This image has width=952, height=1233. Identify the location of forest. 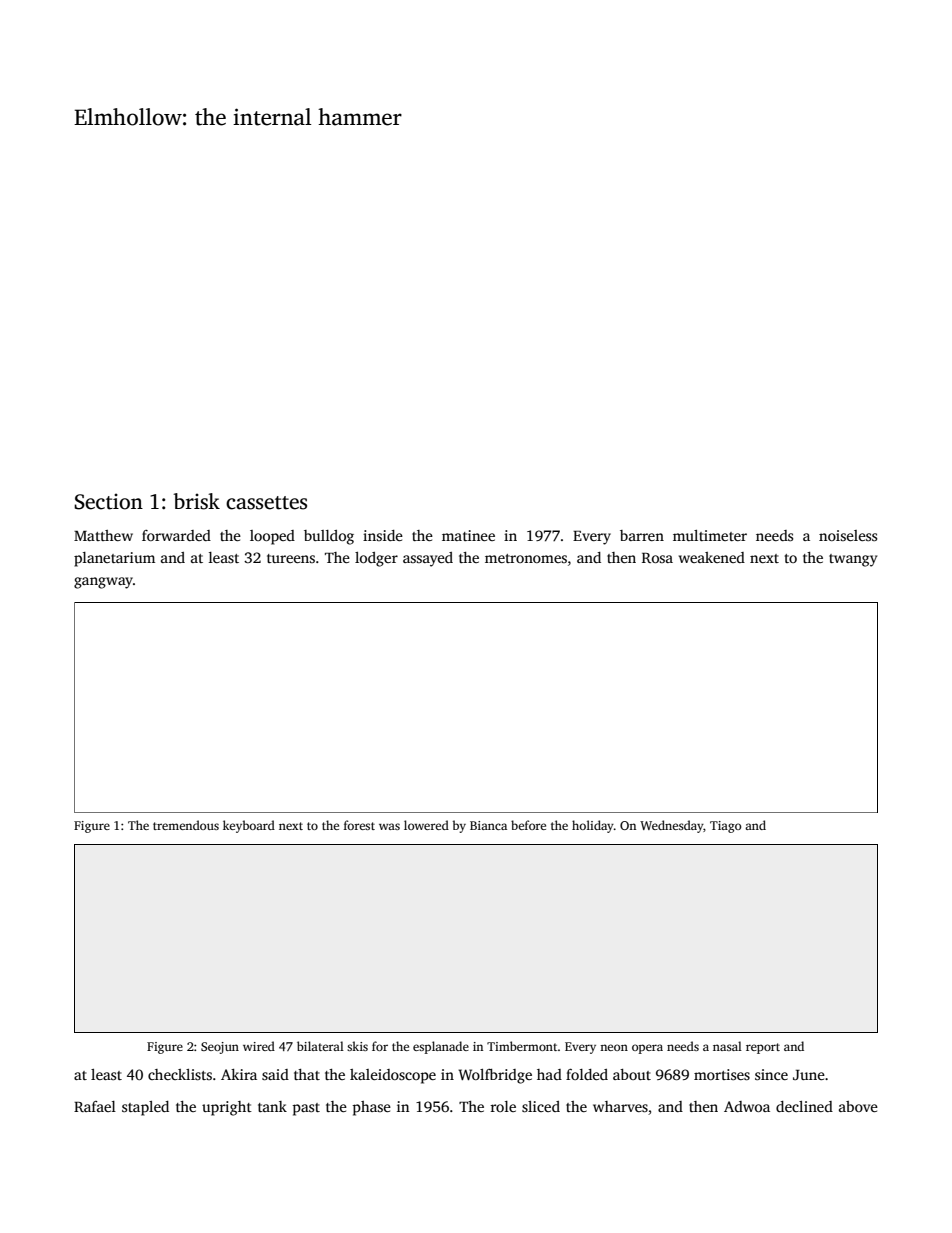
(359, 825).
